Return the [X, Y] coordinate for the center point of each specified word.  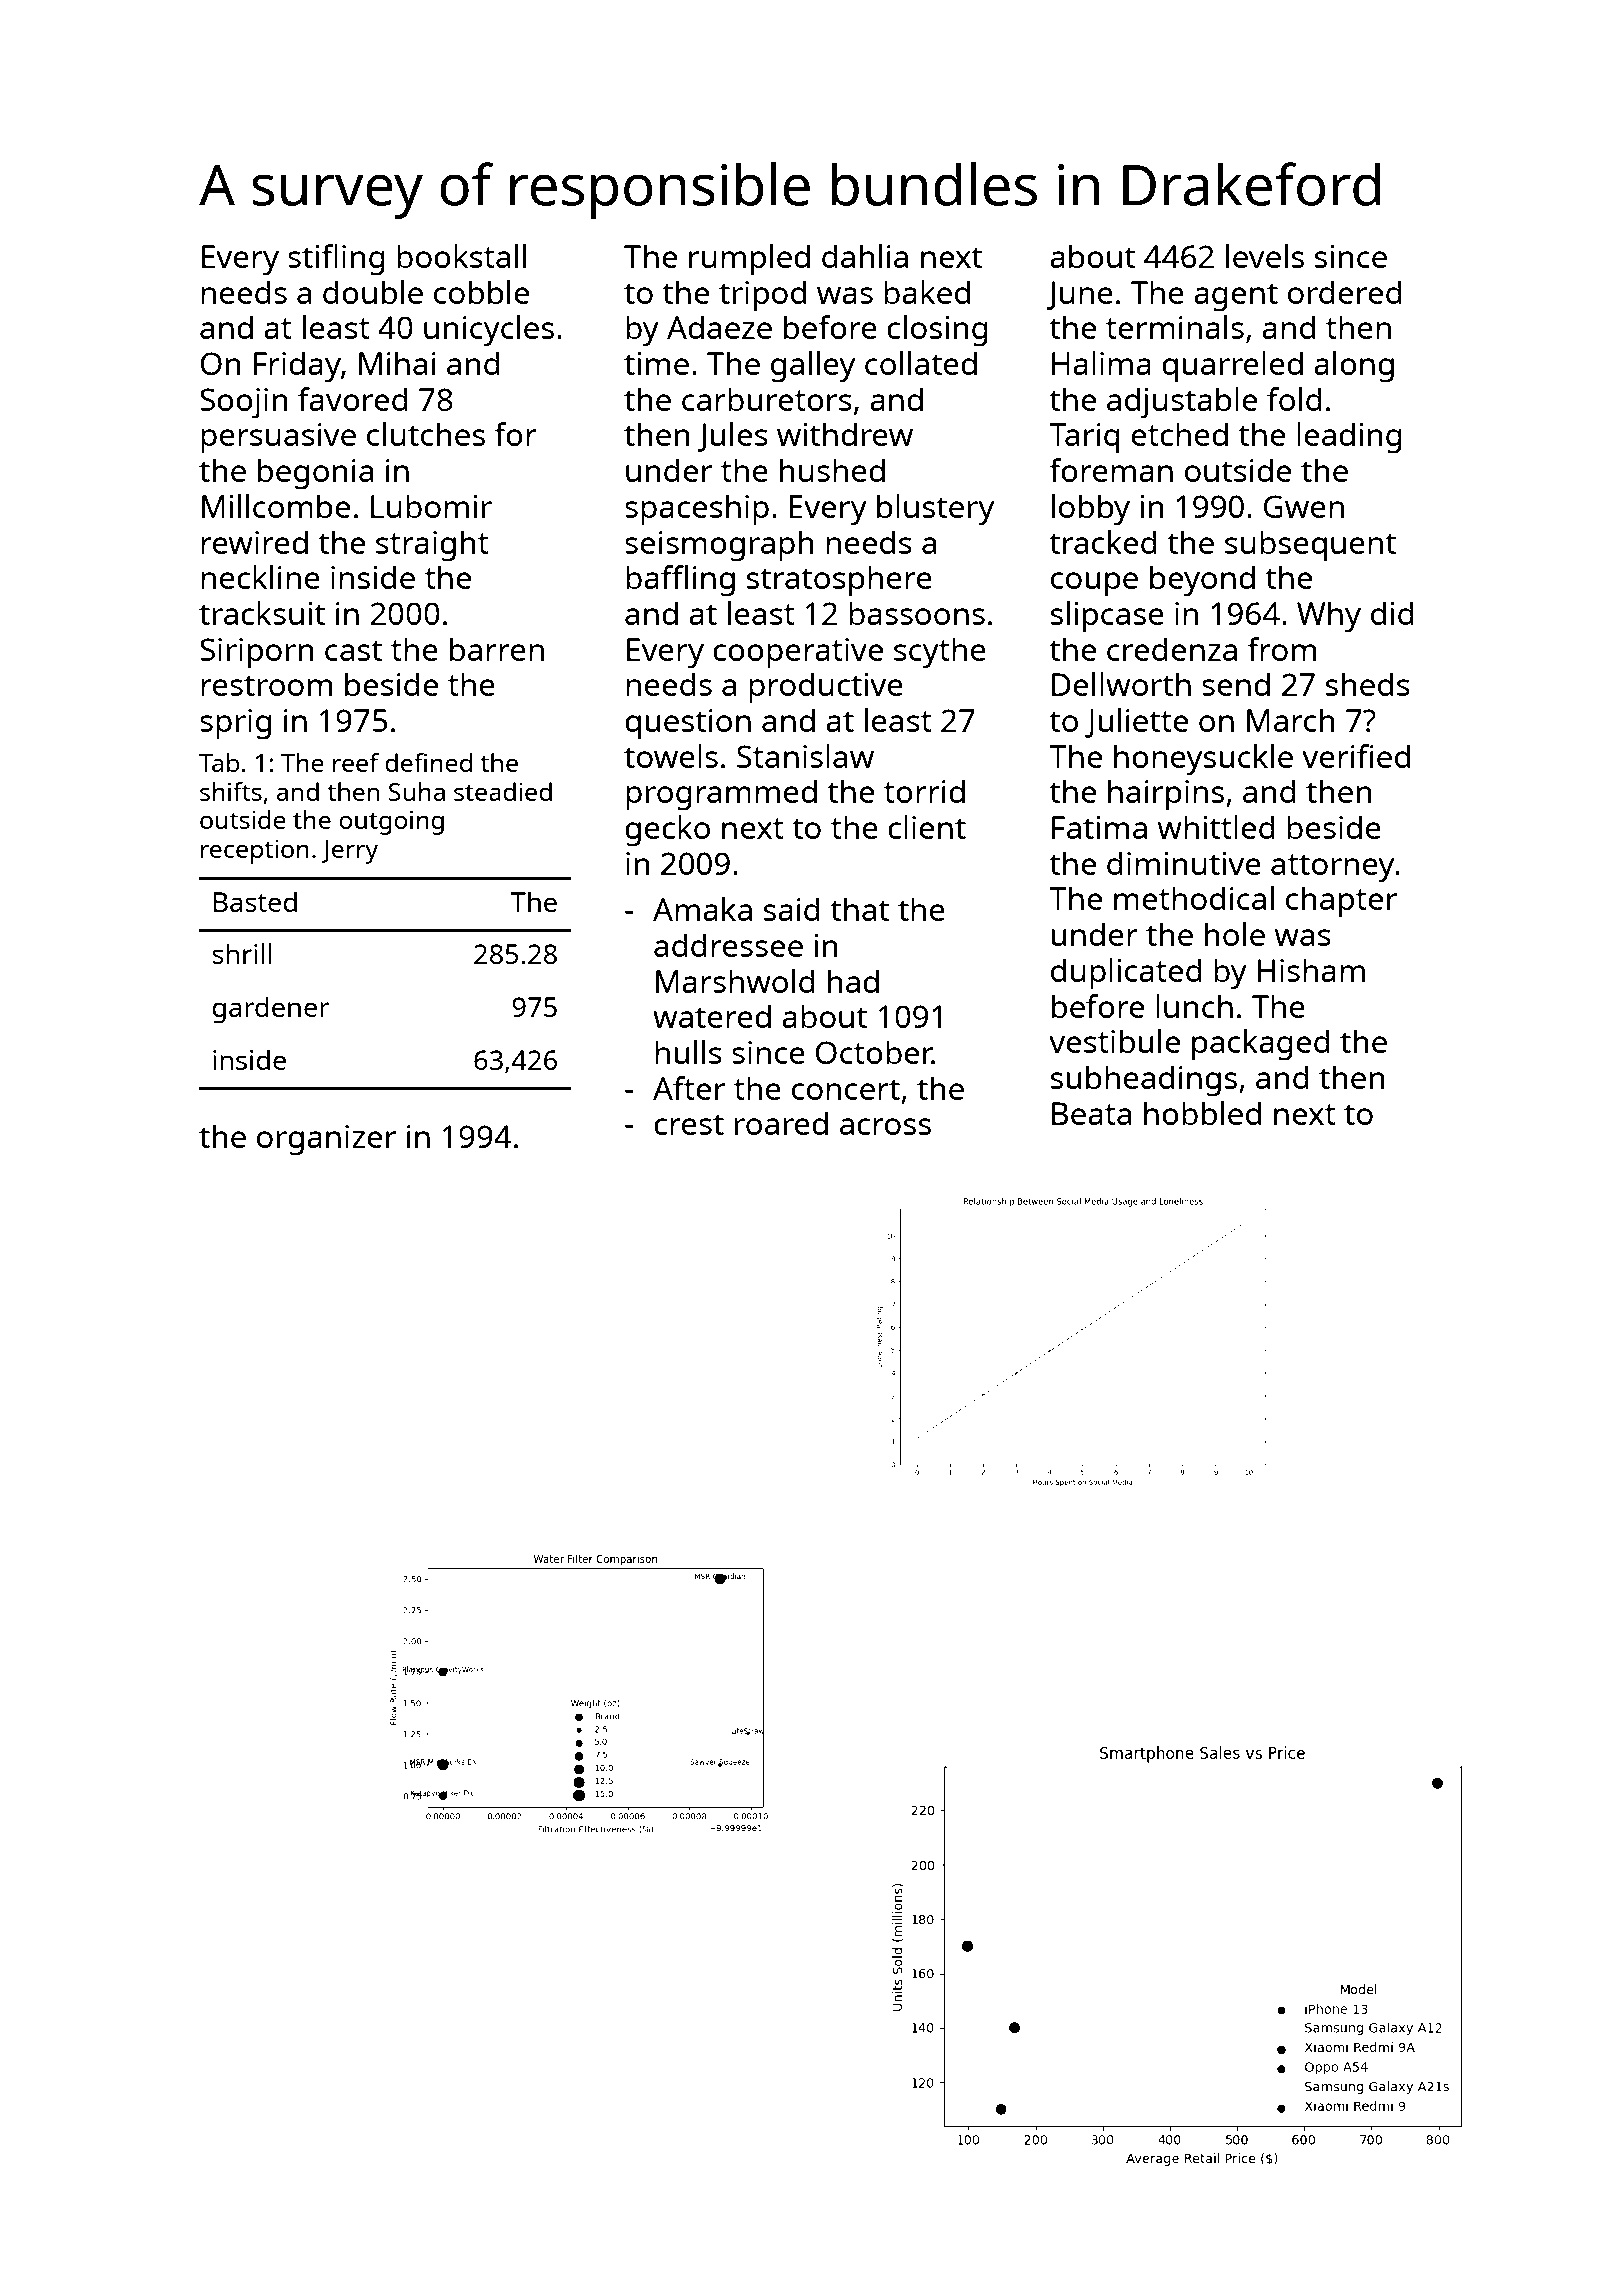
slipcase [1107, 616]
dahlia [865, 256]
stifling [336, 260]
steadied [503, 791]
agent [1236, 297]
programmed [721, 795]
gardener [271, 1010]
